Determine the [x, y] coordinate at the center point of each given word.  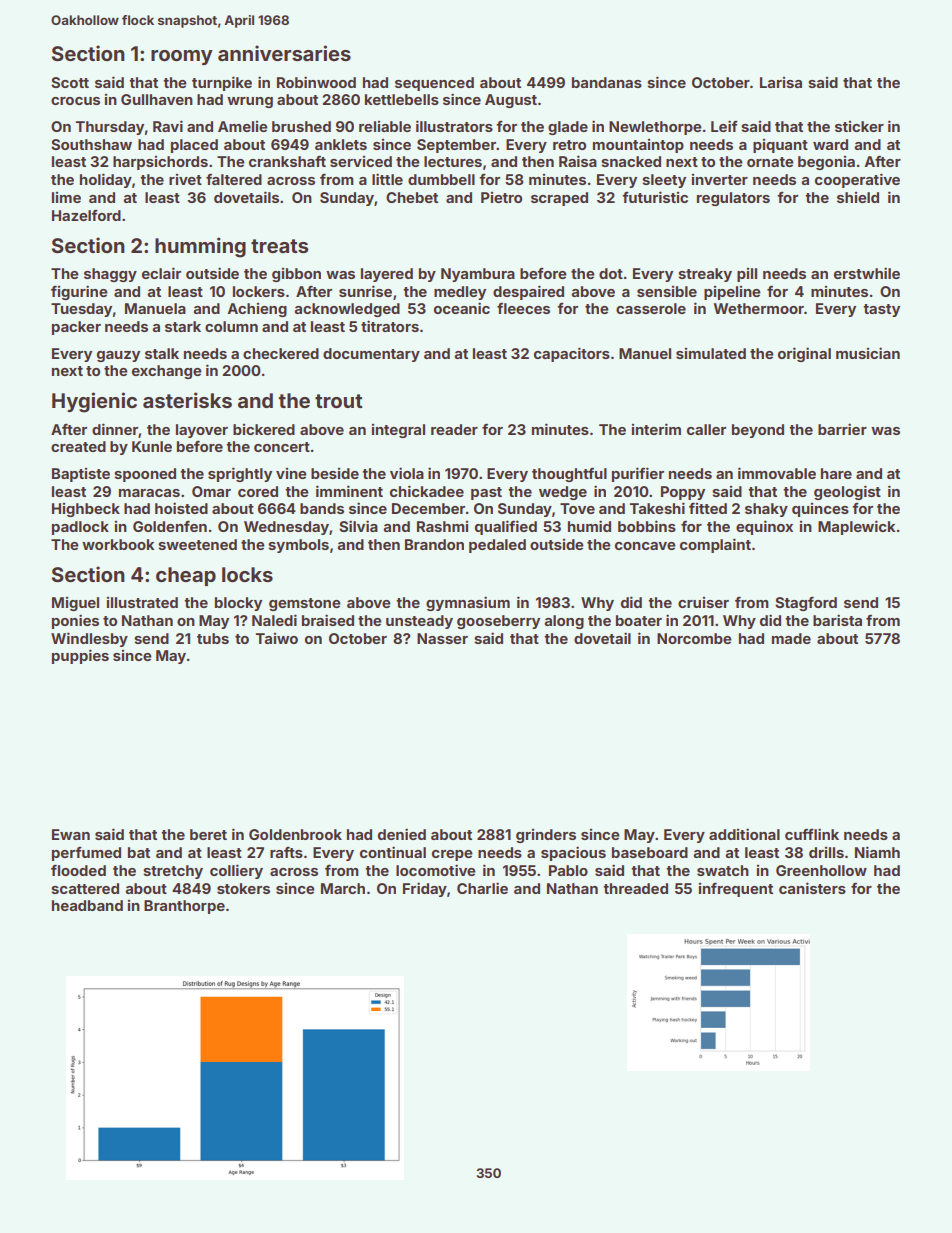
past [486, 493]
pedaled [497, 546]
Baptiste [81, 475]
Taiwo [277, 638]
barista [837, 620]
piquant [780, 146]
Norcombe [694, 638]
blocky [238, 604]
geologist [847, 492]
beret [208, 834]
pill [747, 275]
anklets [341, 144]
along [564, 622]
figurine [79, 292]
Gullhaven [157, 99]
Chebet [412, 197]
